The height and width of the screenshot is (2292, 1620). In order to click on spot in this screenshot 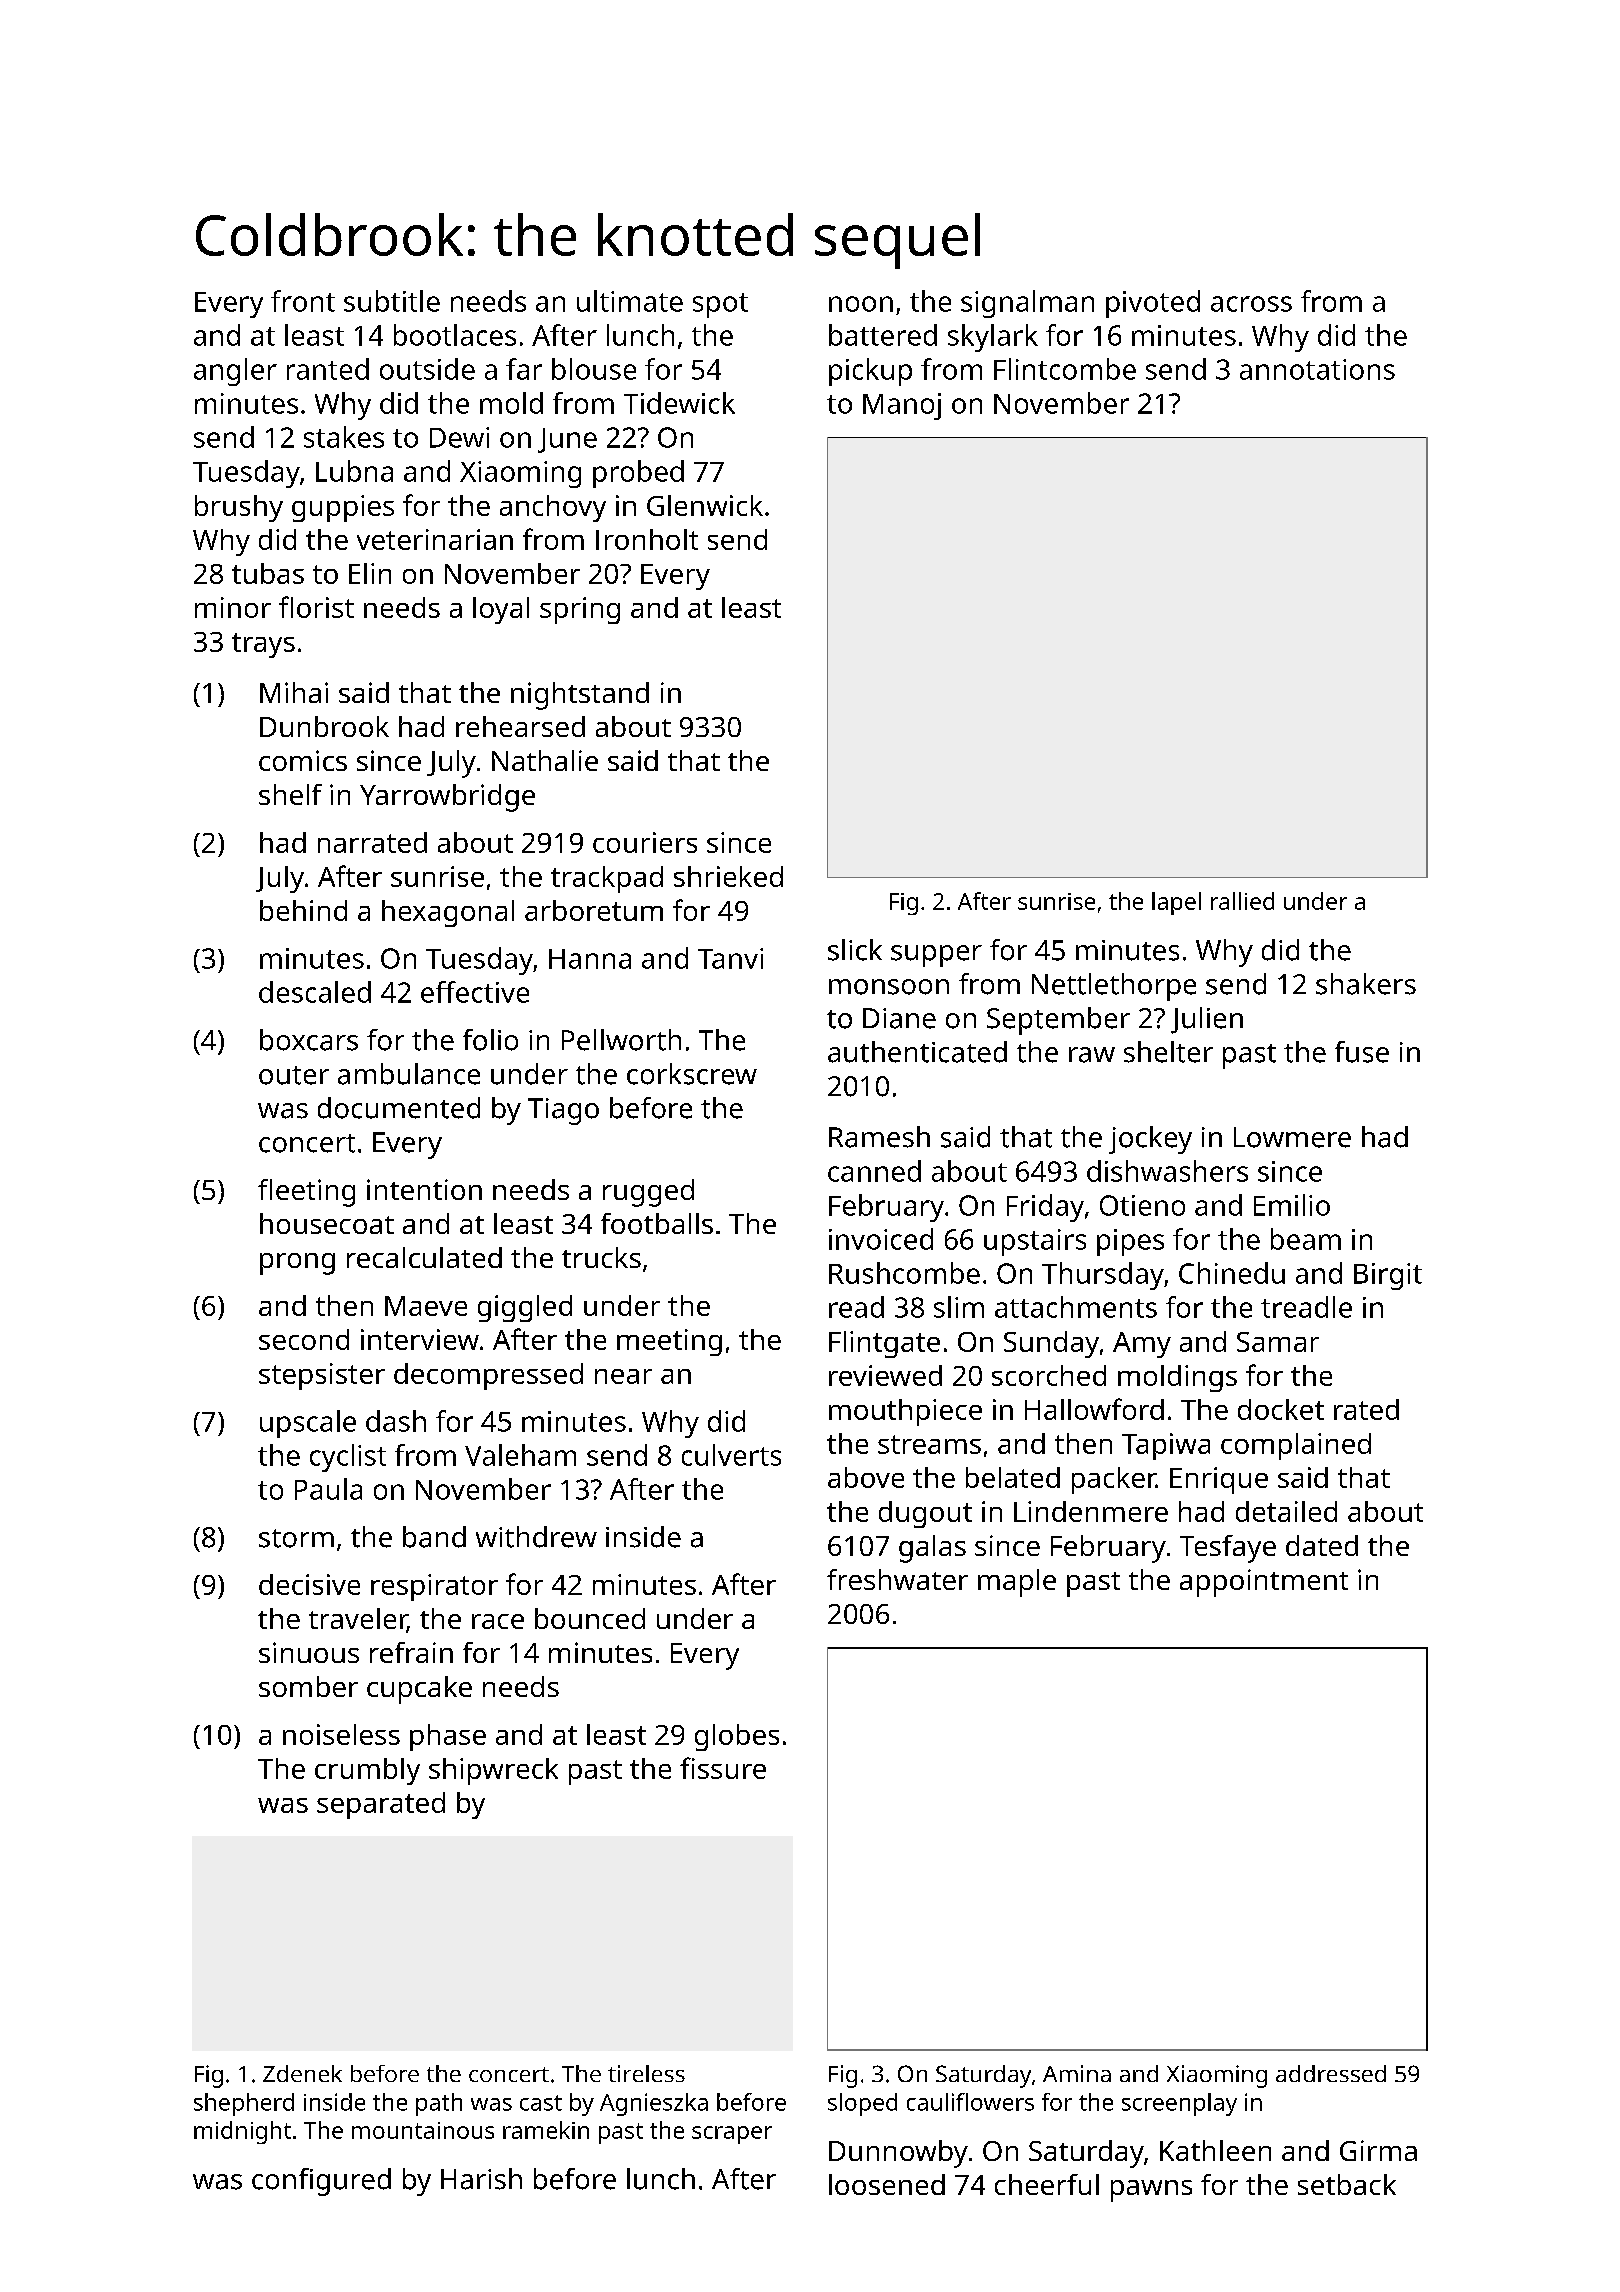, I will do `click(720, 305)`.
